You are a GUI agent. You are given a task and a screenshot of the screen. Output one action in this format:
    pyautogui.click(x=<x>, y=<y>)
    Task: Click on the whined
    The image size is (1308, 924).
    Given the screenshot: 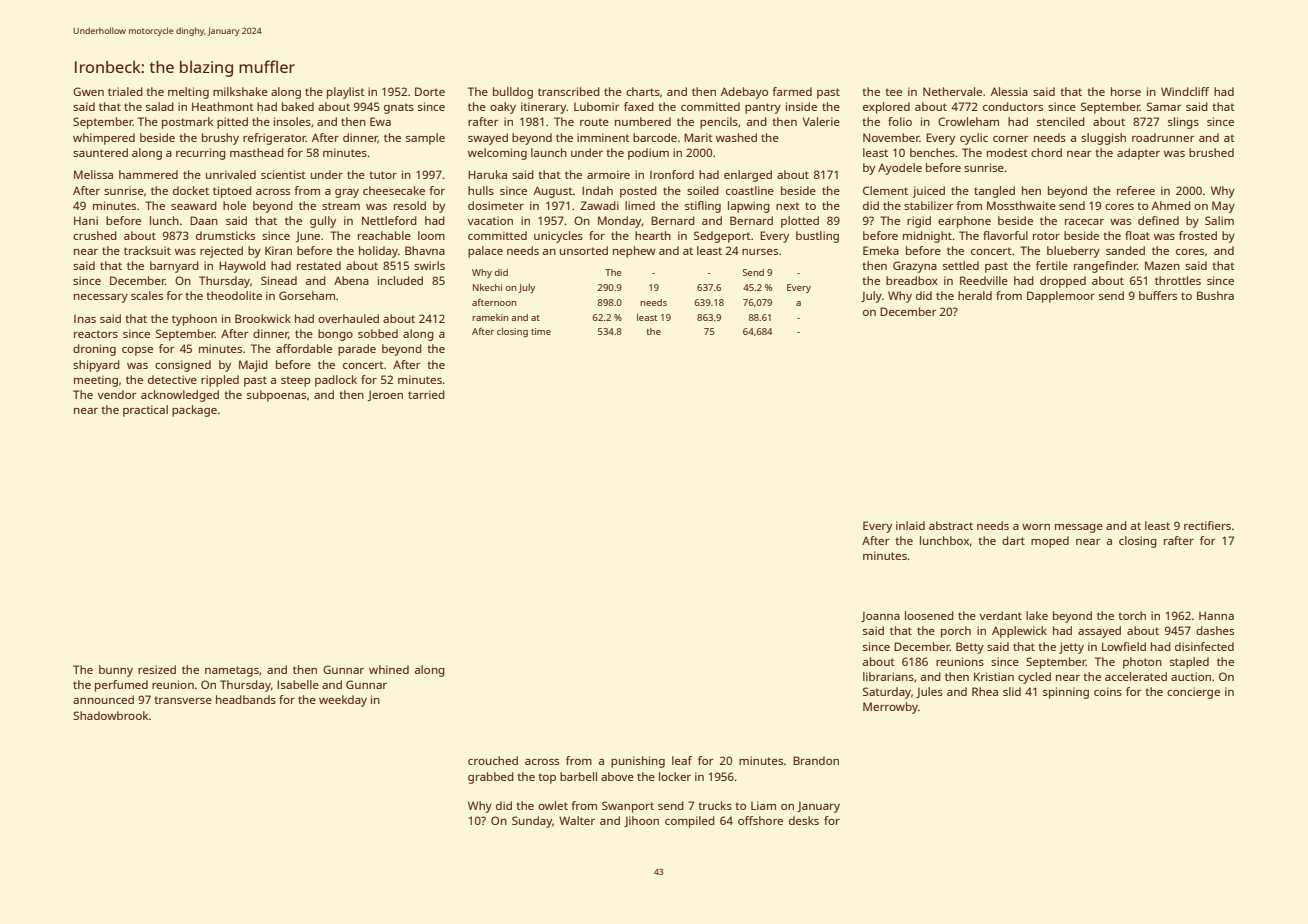 What is the action you would take?
    pyautogui.click(x=389, y=669)
